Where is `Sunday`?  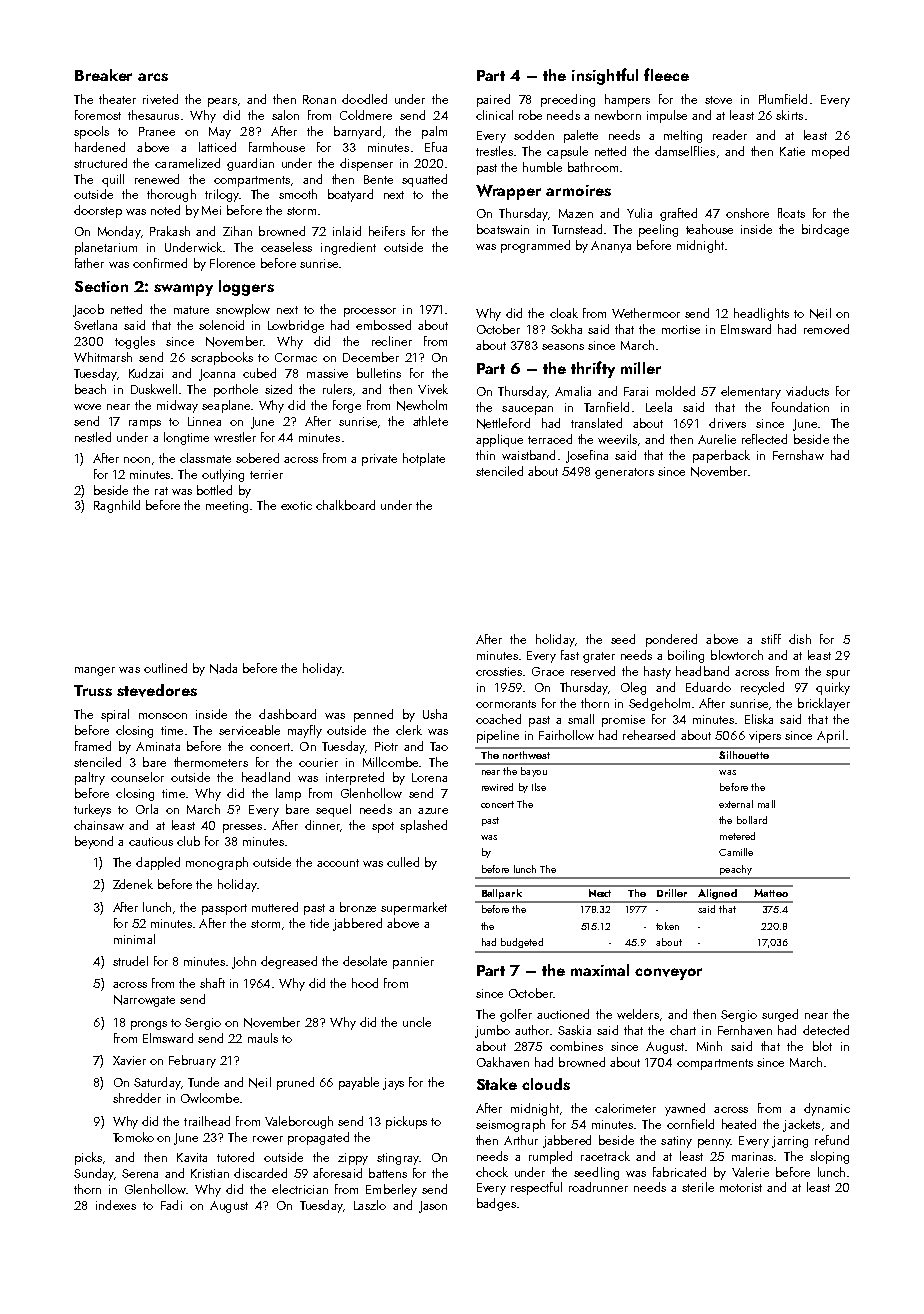 Sunday is located at coordinates (94, 1174).
